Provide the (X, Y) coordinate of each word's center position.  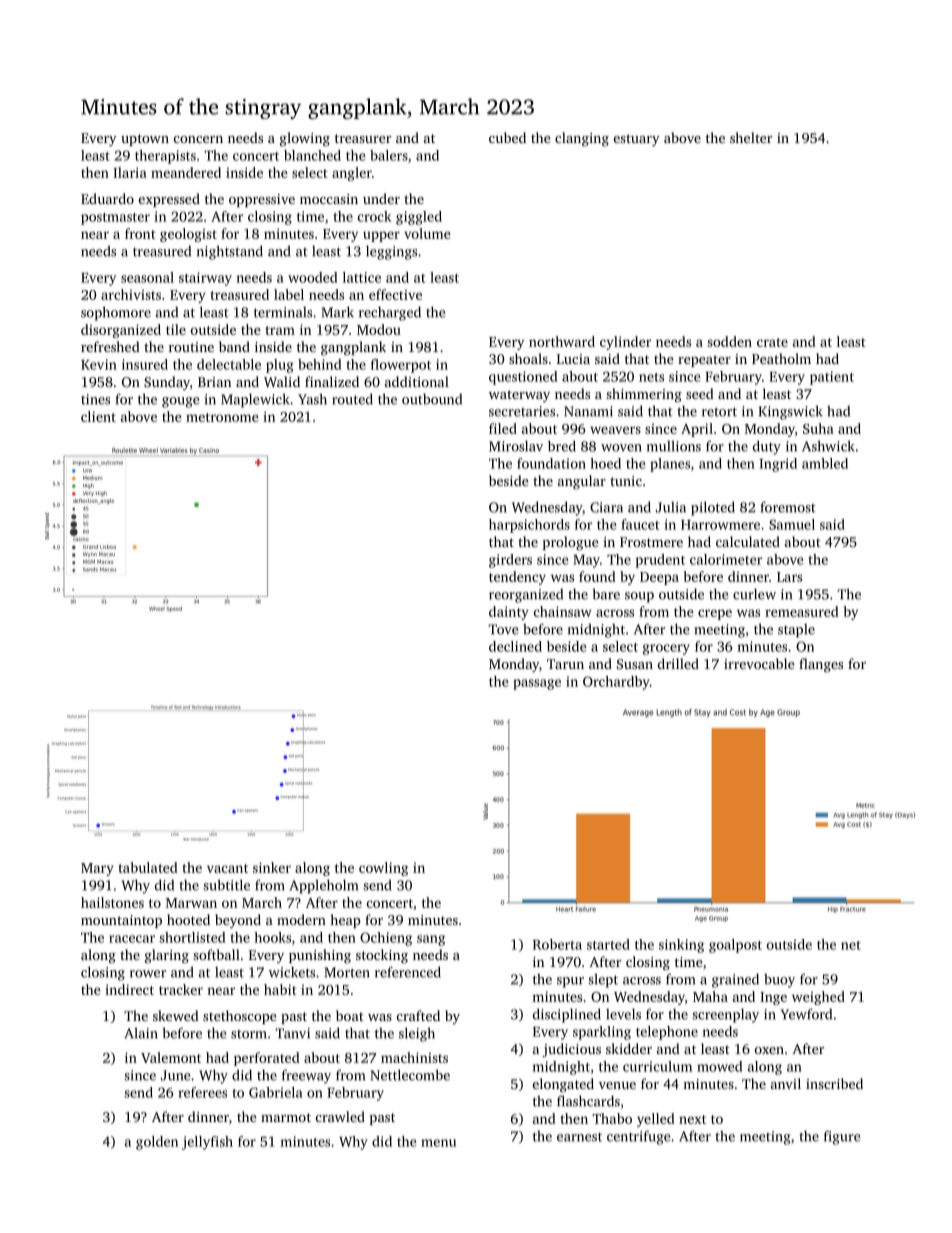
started (608, 944)
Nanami (588, 411)
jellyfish (207, 1143)
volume (427, 233)
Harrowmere (720, 525)
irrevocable (759, 663)
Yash (312, 399)
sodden (729, 341)
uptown (145, 140)
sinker (272, 867)
